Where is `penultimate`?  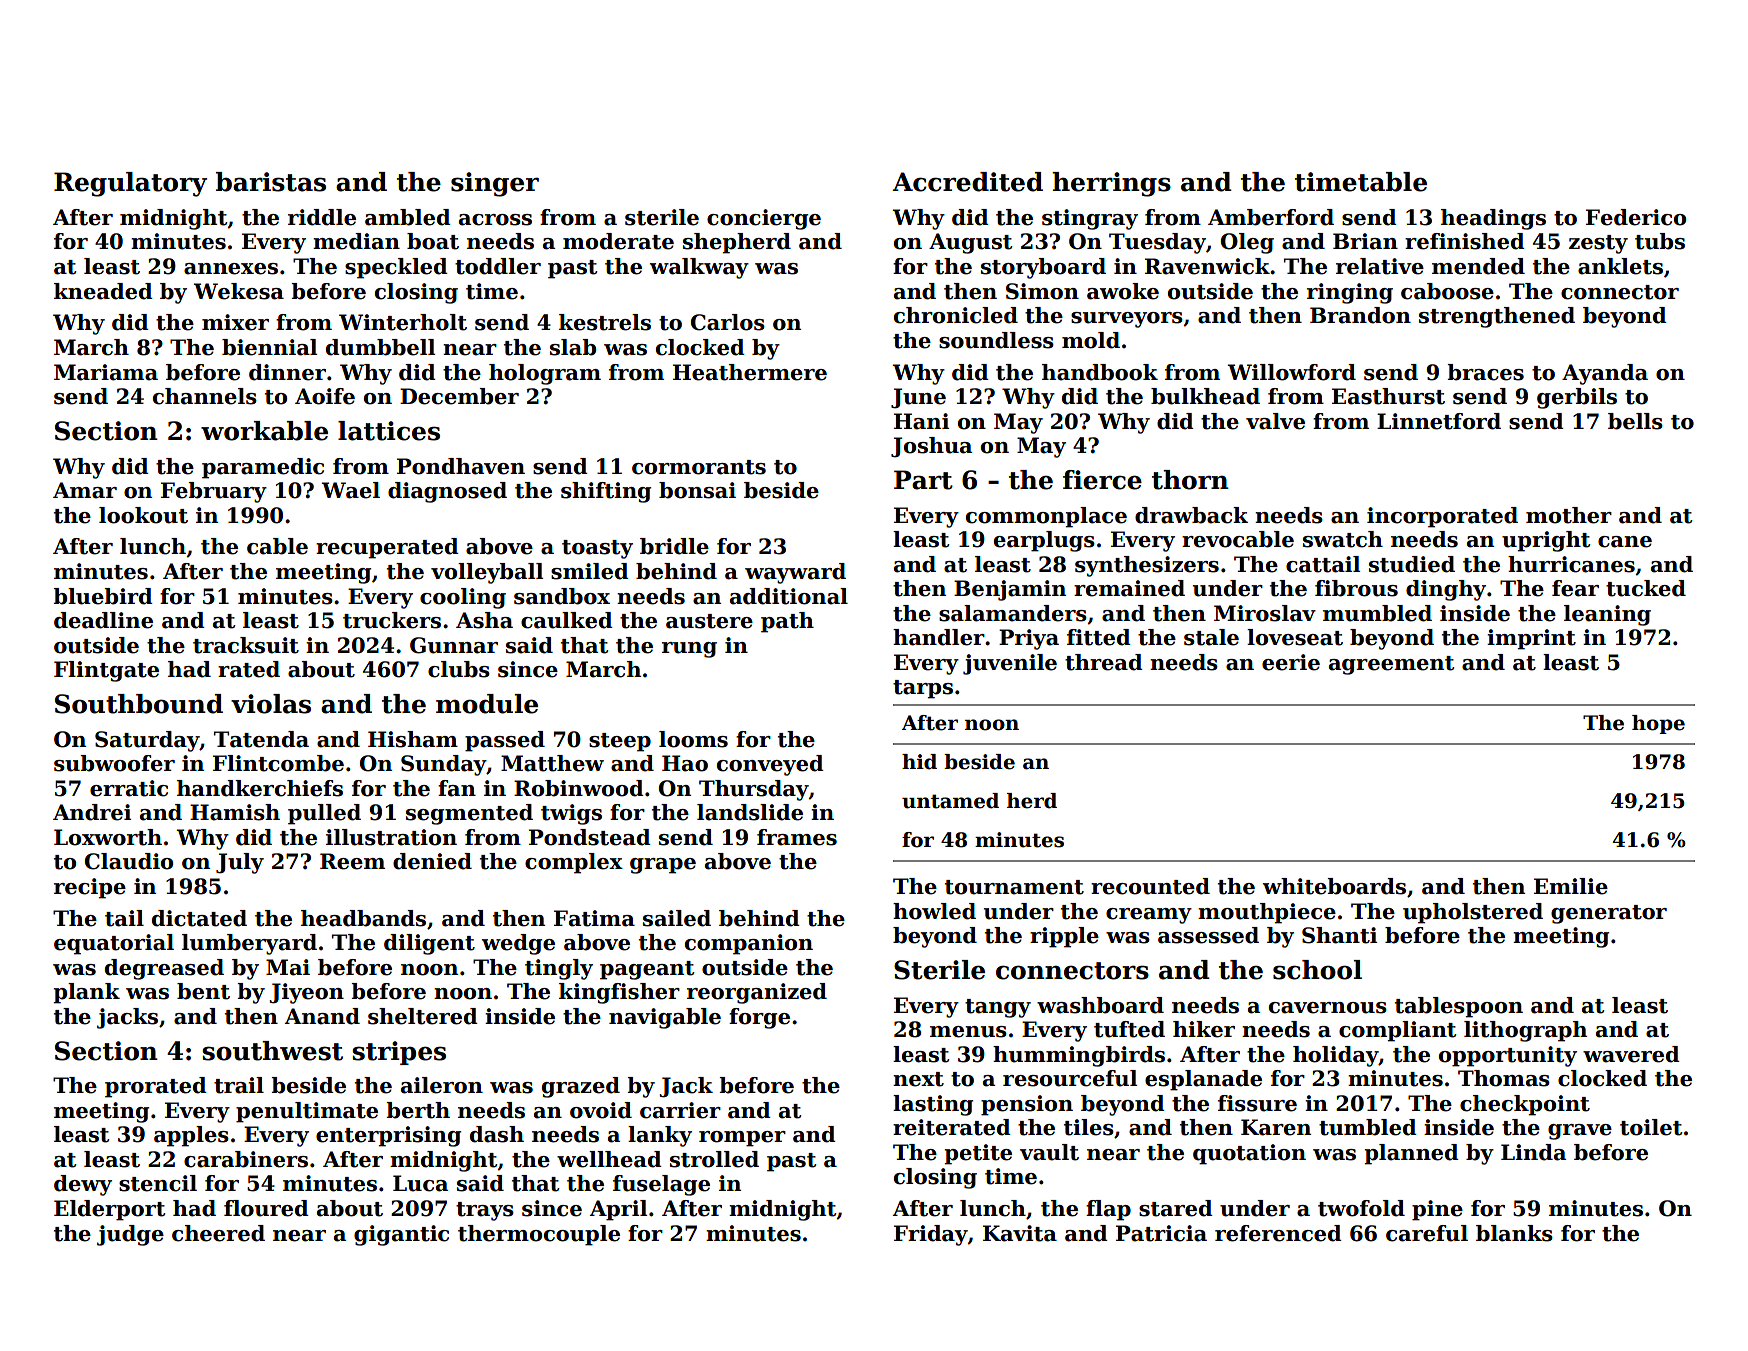
penultimate is located at coordinates (307, 1112).
